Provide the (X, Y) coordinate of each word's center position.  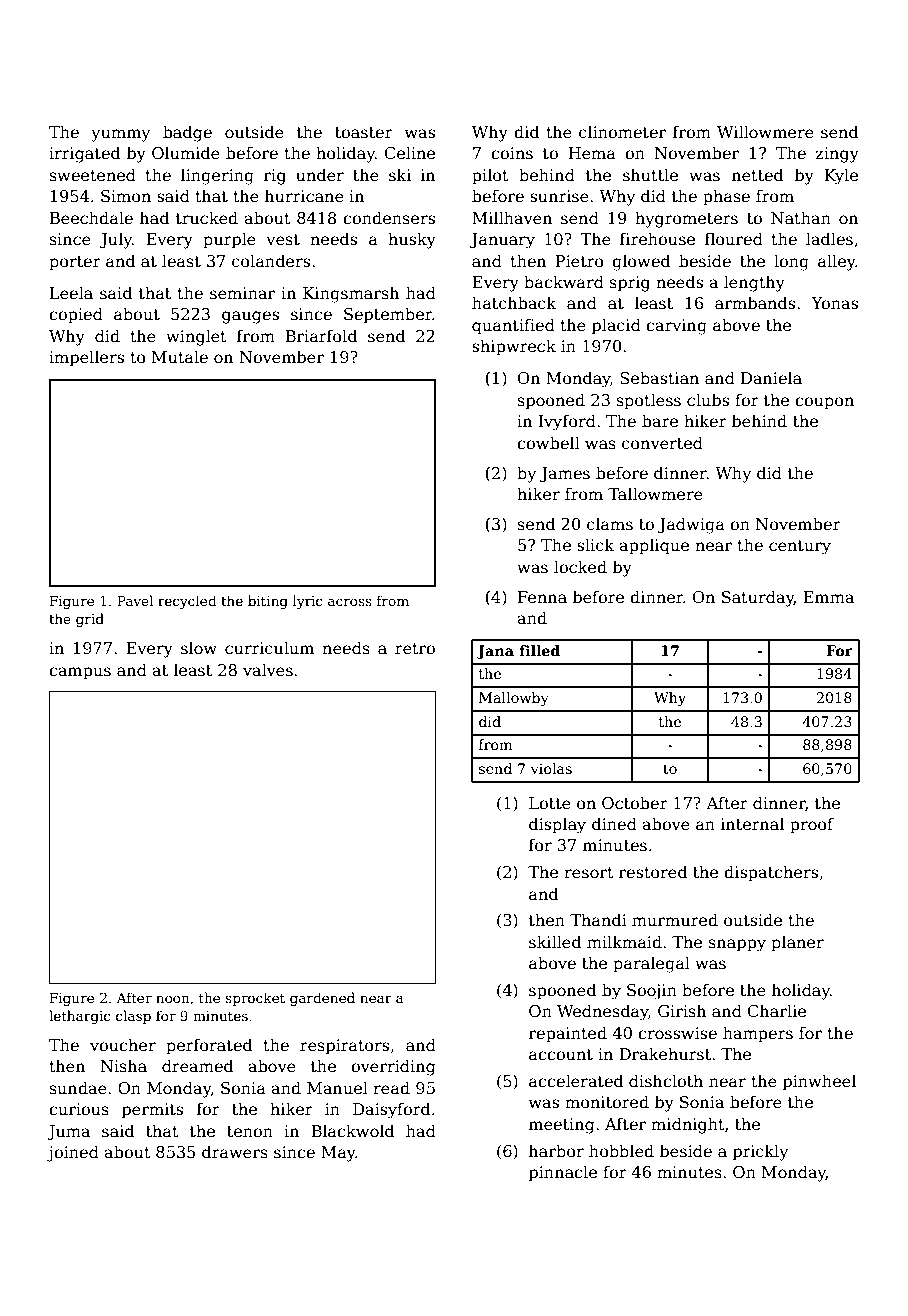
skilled (555, 942)
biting (268, 602)
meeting (562, 1126)
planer (797, 943)
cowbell (548, 442)
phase (726, 197)
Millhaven (512, 218)
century (800, 547)
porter (75, 263)
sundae (78, 1088)
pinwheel (819, 1082)
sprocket (255, 999)
